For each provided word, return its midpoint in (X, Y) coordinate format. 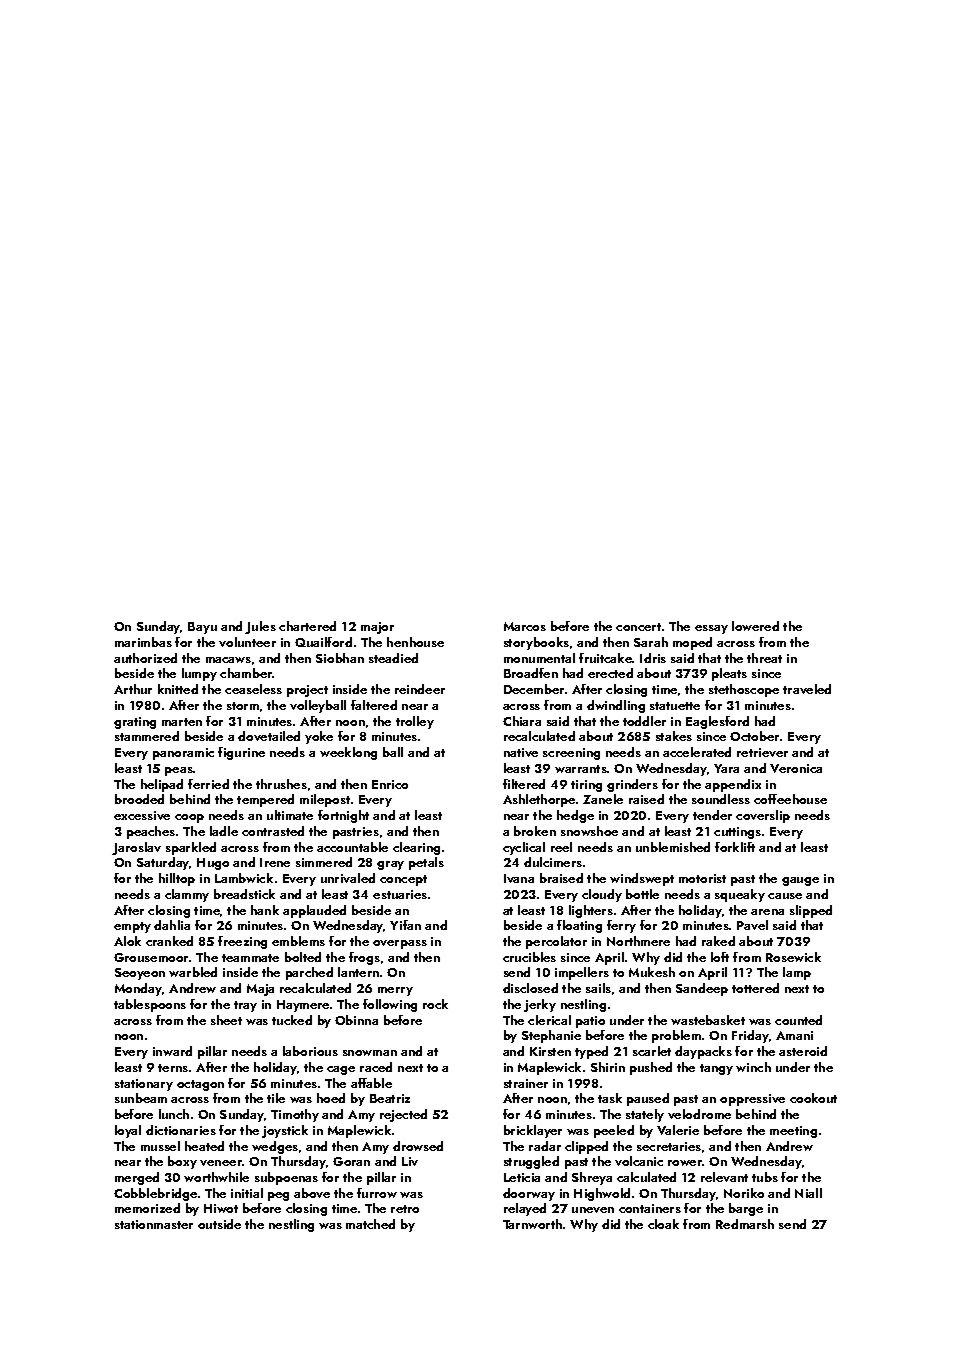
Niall (808, 1193)
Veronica (796, 768)
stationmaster (154, 1224)
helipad (162, 785)
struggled (531, 1162)
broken (535, 831)
